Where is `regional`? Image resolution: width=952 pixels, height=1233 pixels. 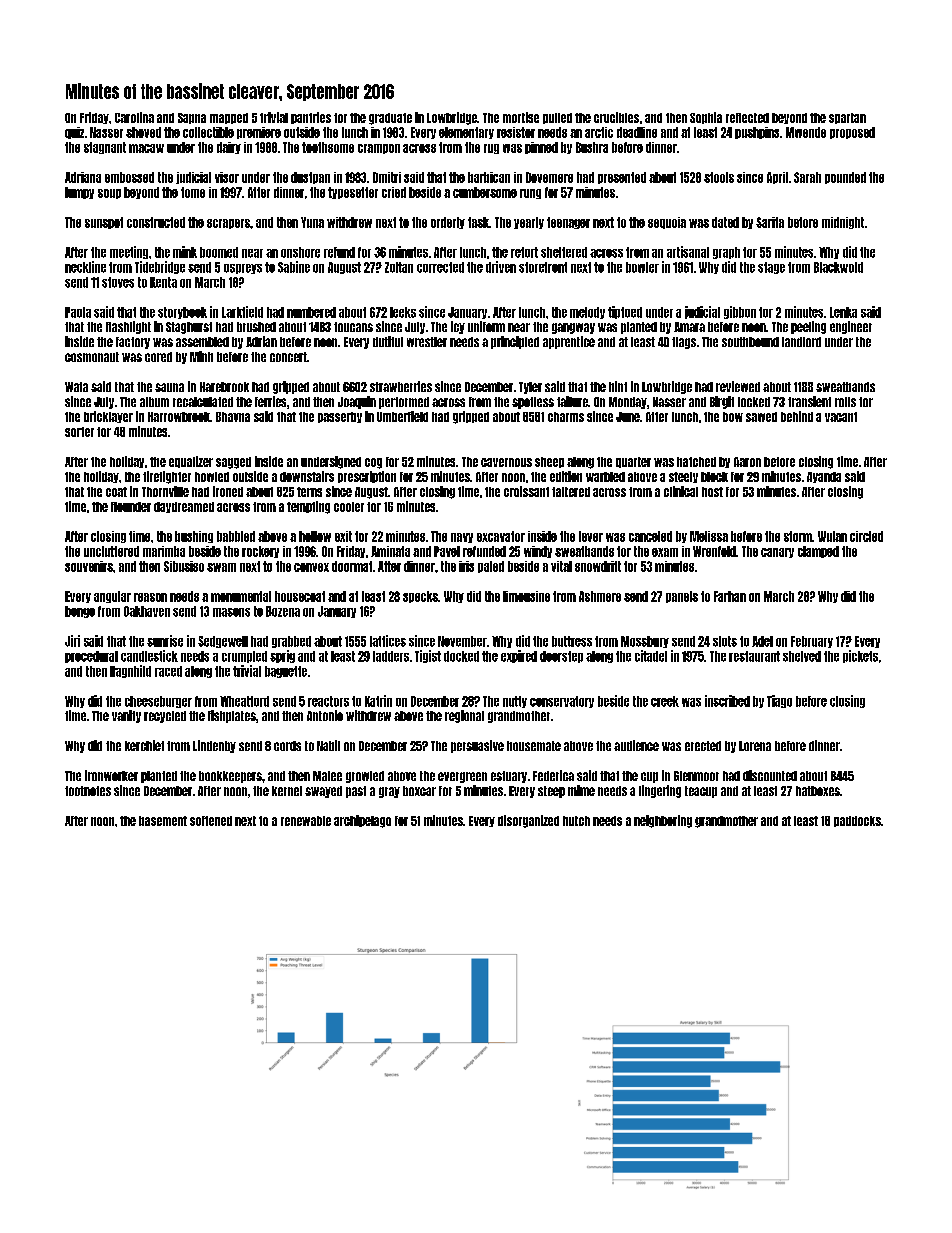
regional is located at coordinates (464, 716).
